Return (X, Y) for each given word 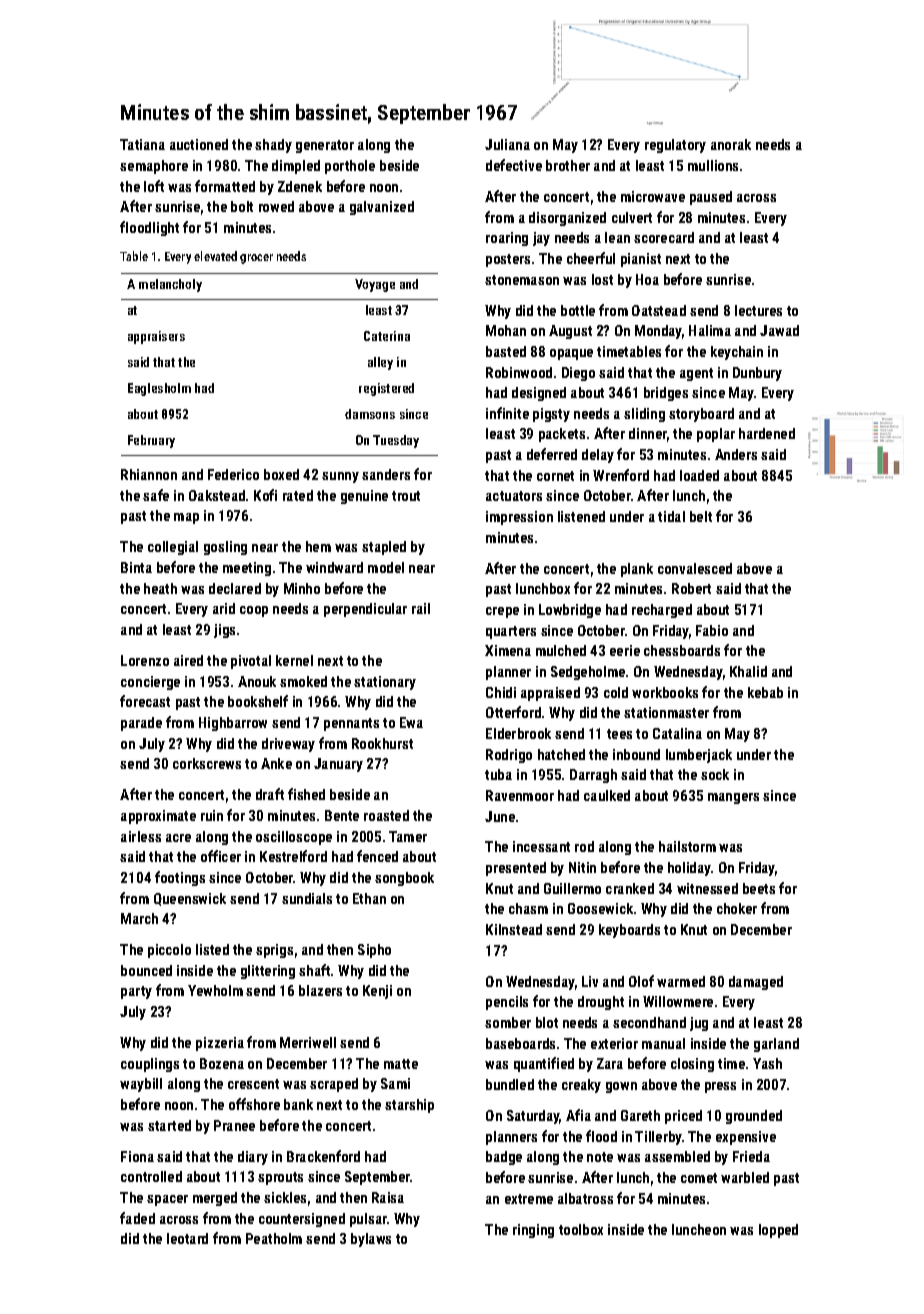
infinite (507, 413)
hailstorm (687, 846)
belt (701, 516)
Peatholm (274, 1238)
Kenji (377, 992)
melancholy (170, 285)
